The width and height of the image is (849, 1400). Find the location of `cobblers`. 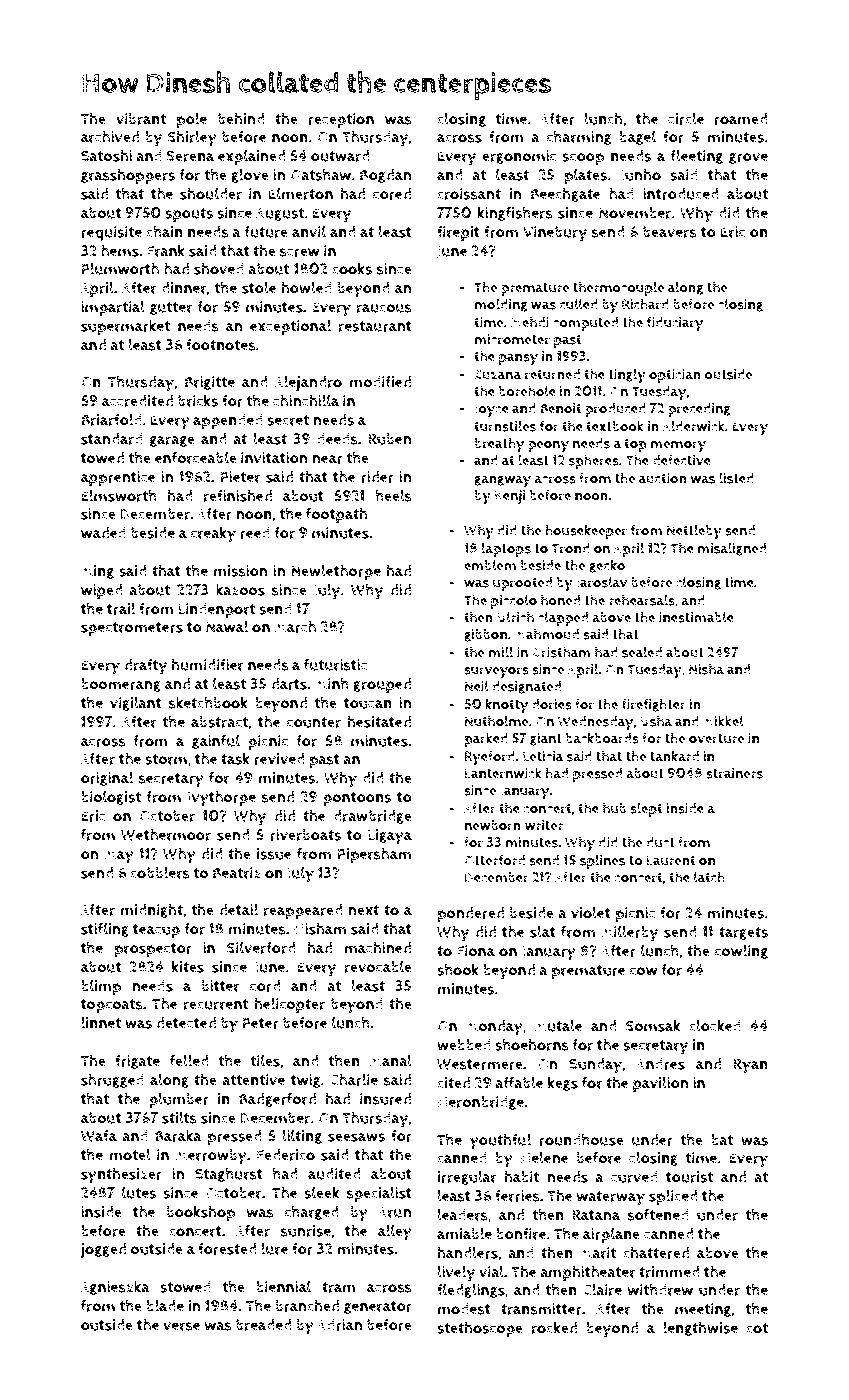

cobblers is located at coordinates (160, 872).
